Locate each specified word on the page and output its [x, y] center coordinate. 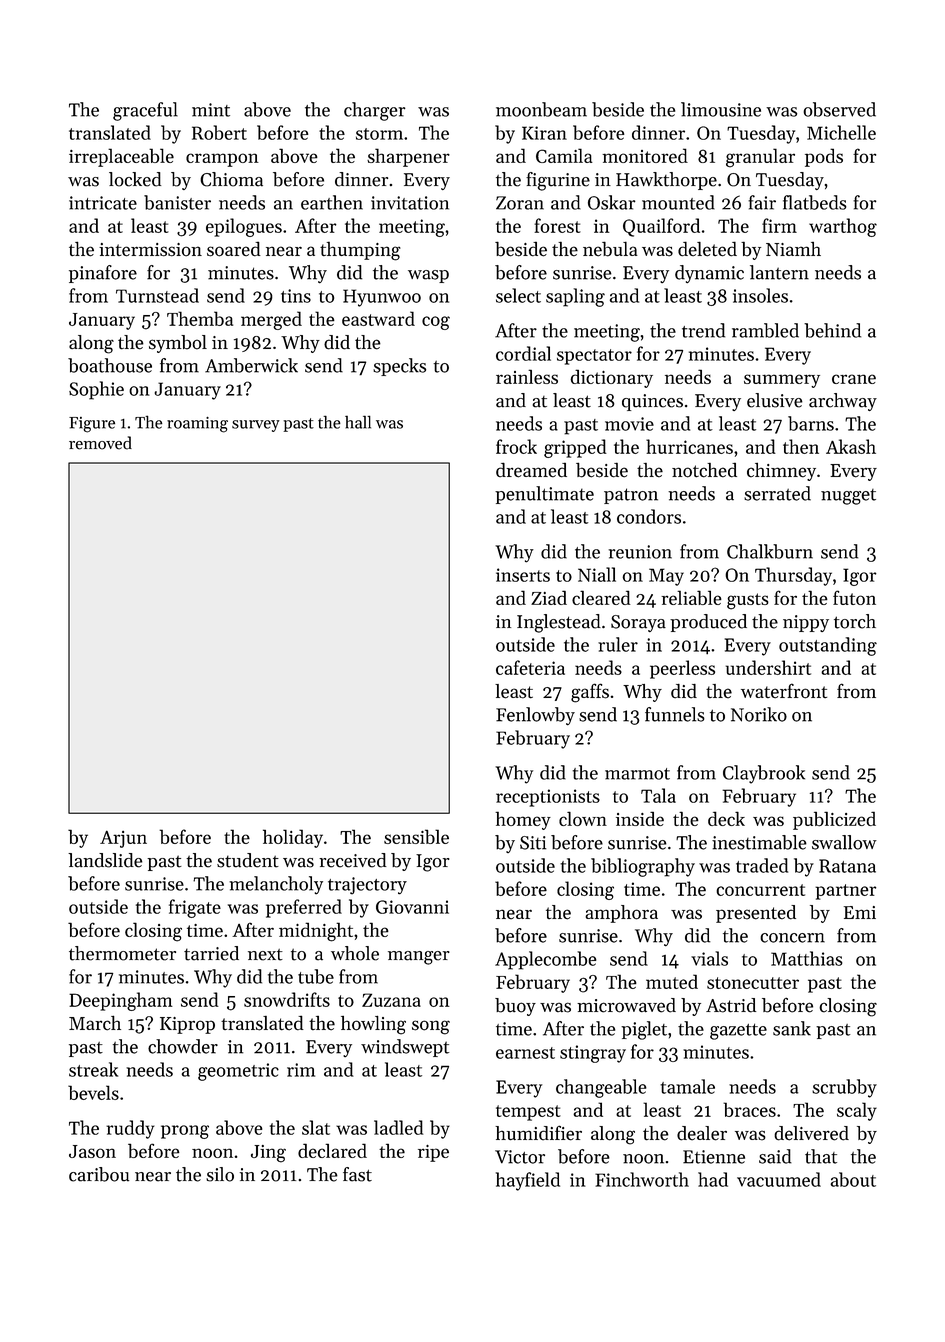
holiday [293, 838]
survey [256, 426]
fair [762, 202]
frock [516, 446]
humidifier [538, 1133]
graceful [145, 111]
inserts [523, 575]
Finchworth [642, 1179]
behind [832, 330]
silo [220, 1174]
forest [557, 225]
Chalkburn [770, 551]
